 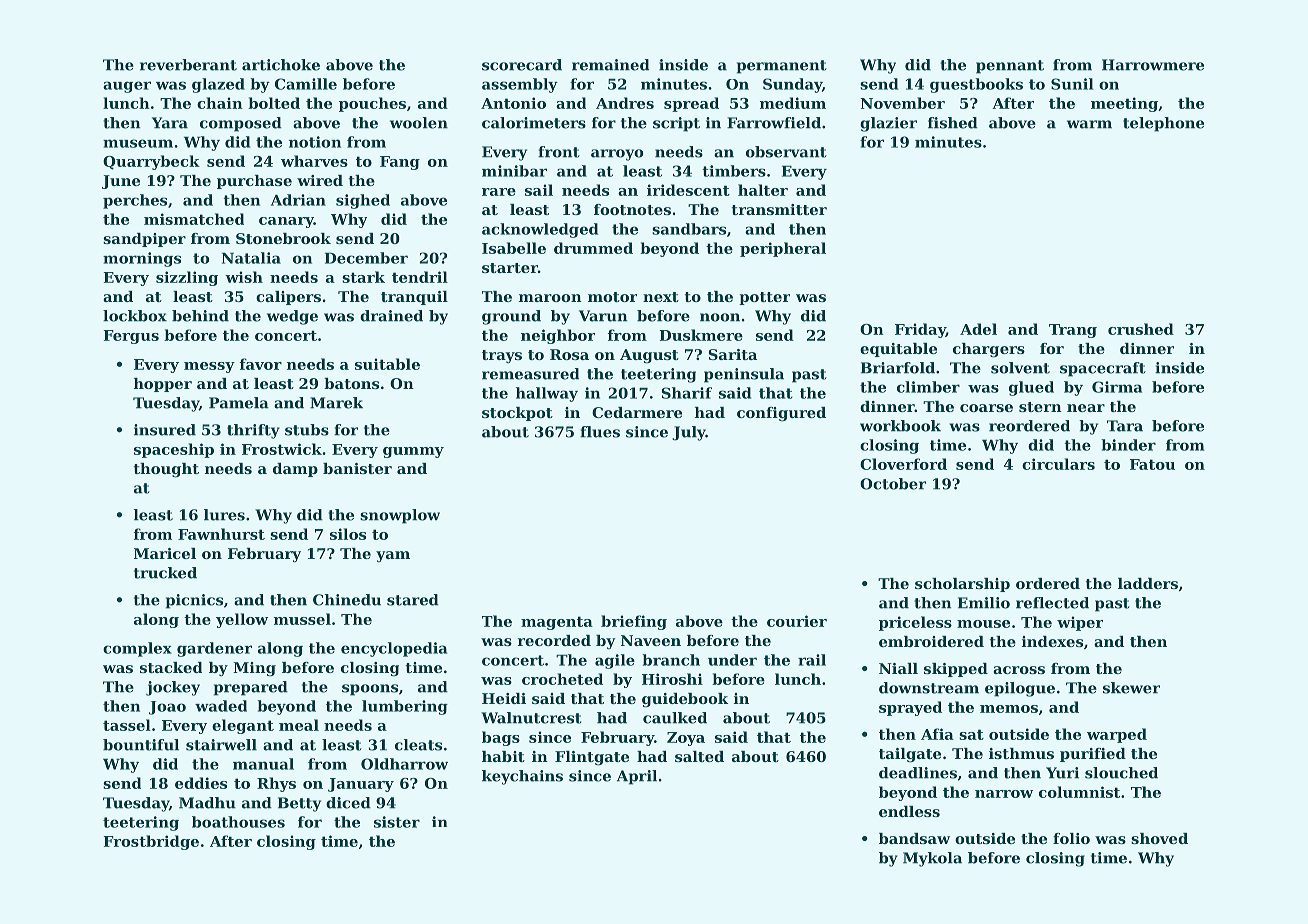 I want to click on August, so click(x=649, y=356).
